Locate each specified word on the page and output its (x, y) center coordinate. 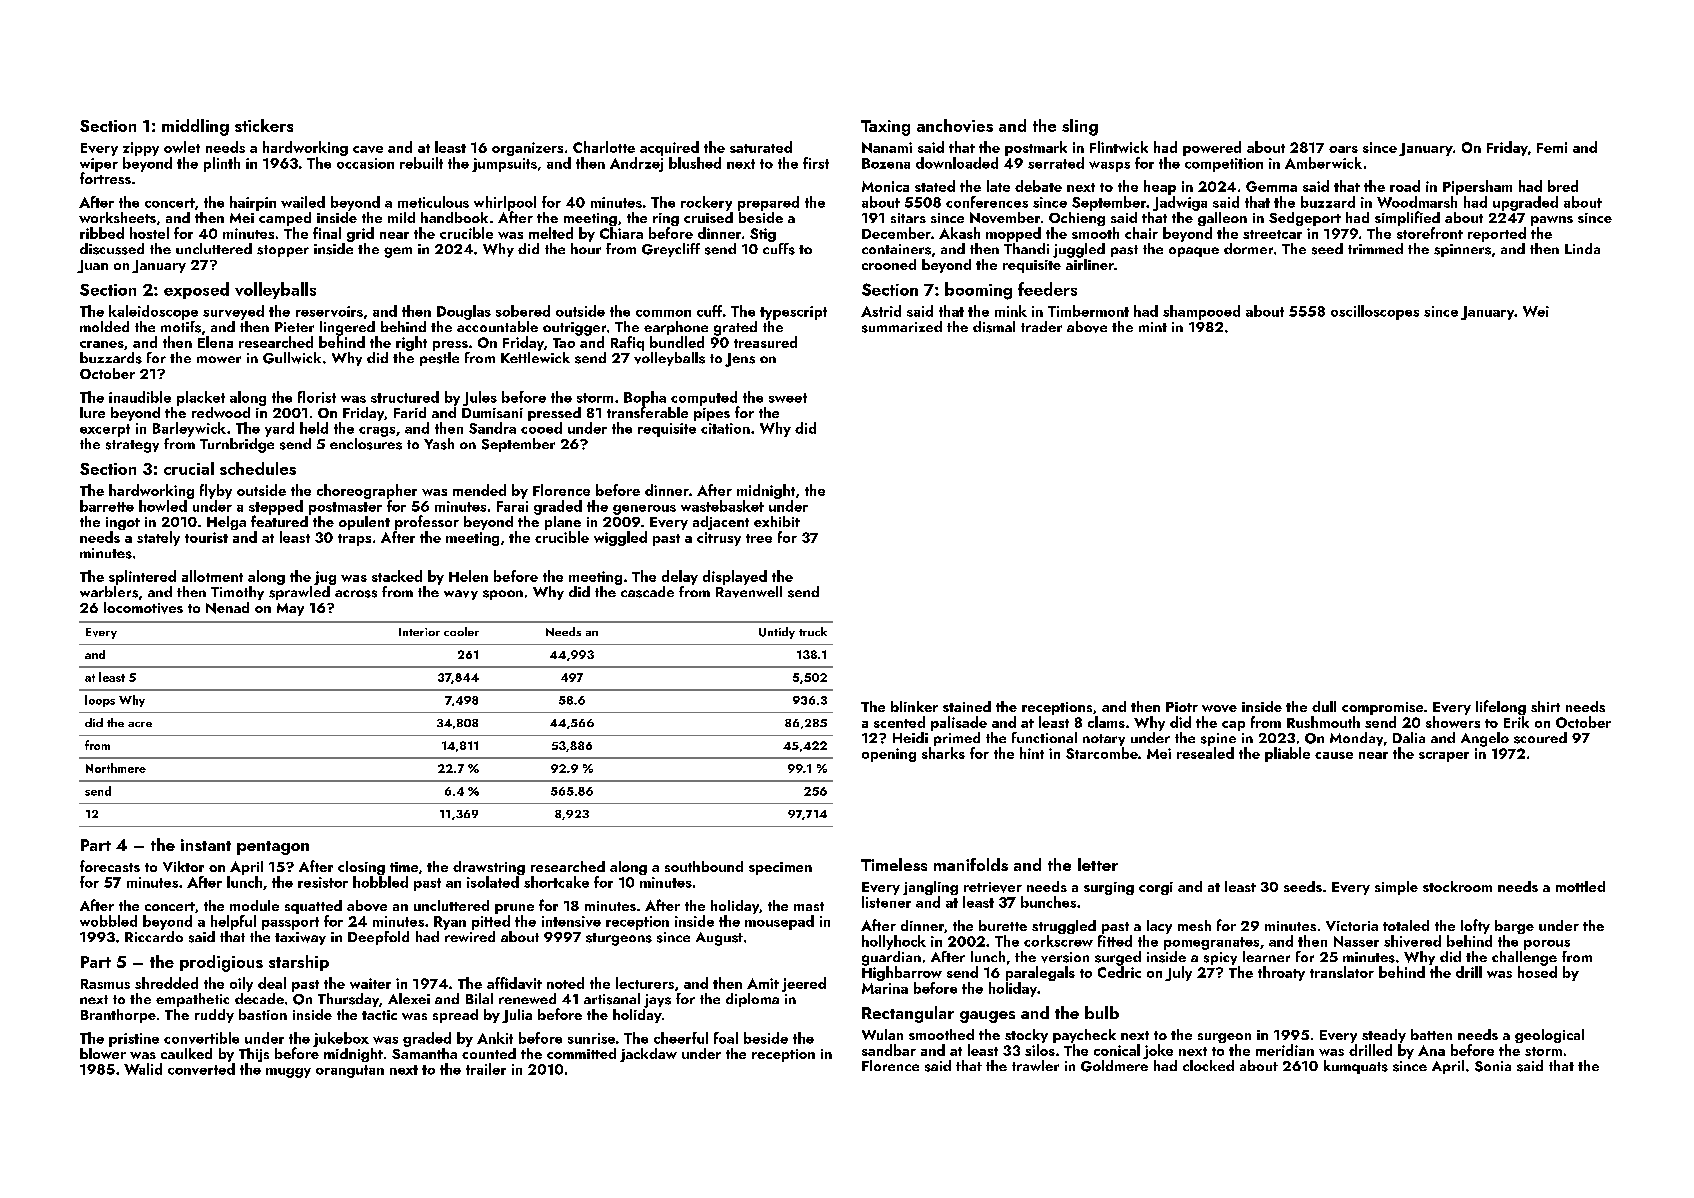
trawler (1035, 1065)
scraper (1444, 757)
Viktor (183, 866)
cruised (708, 217)
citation (725, 428)
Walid (143, 1069)
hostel (149, 233)
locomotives (143, 608)
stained (967, 706)
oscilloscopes (1375, 312)
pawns (1552, 221)
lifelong (1501, 707)
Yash (439, 444)
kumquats (1356, 1067)
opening (889, 755)
